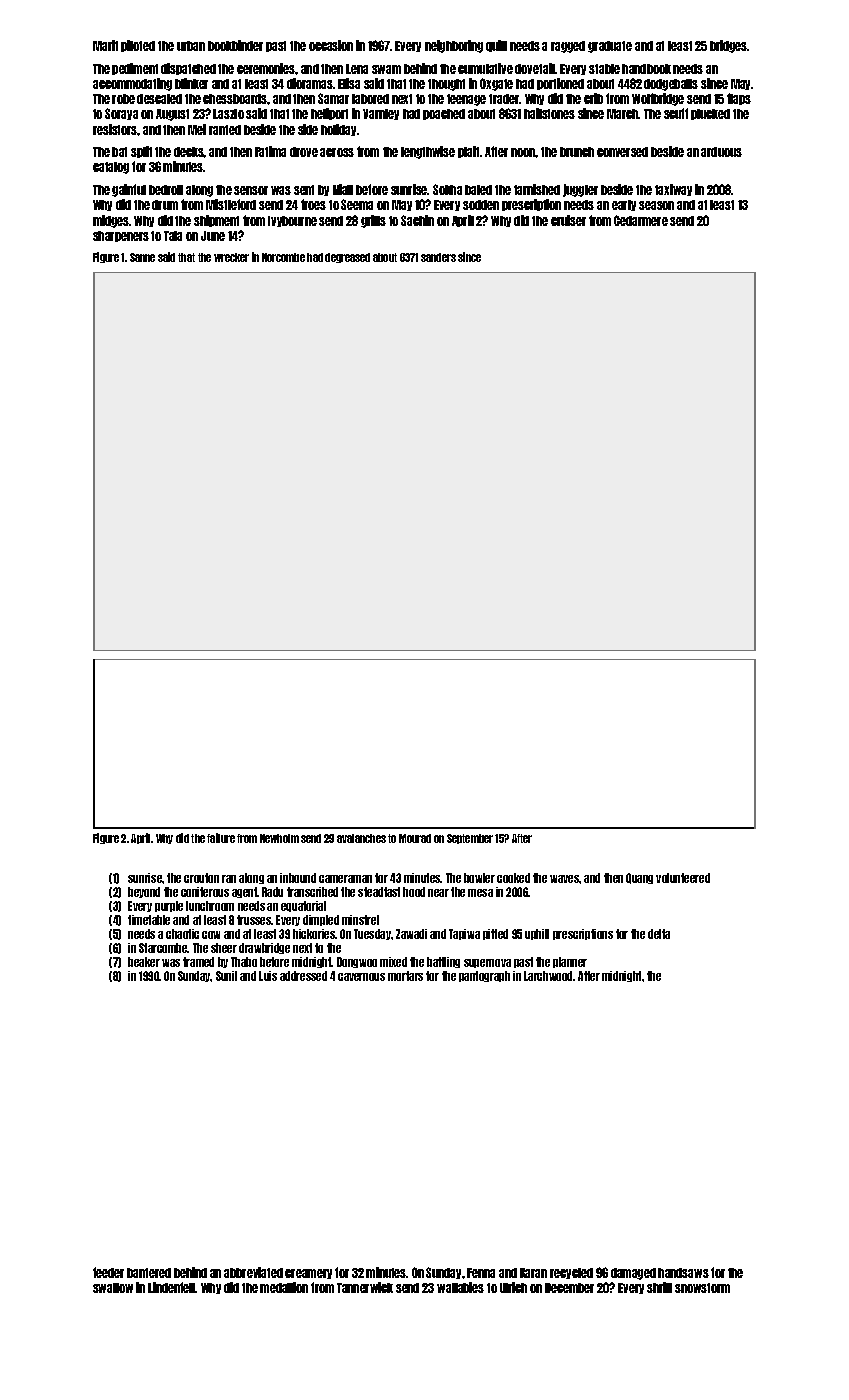 This image has height=1400, width=849. What do you see at coordinates (568, 47) in the image?
I see `ragged` at bounding box center [568, 47].
